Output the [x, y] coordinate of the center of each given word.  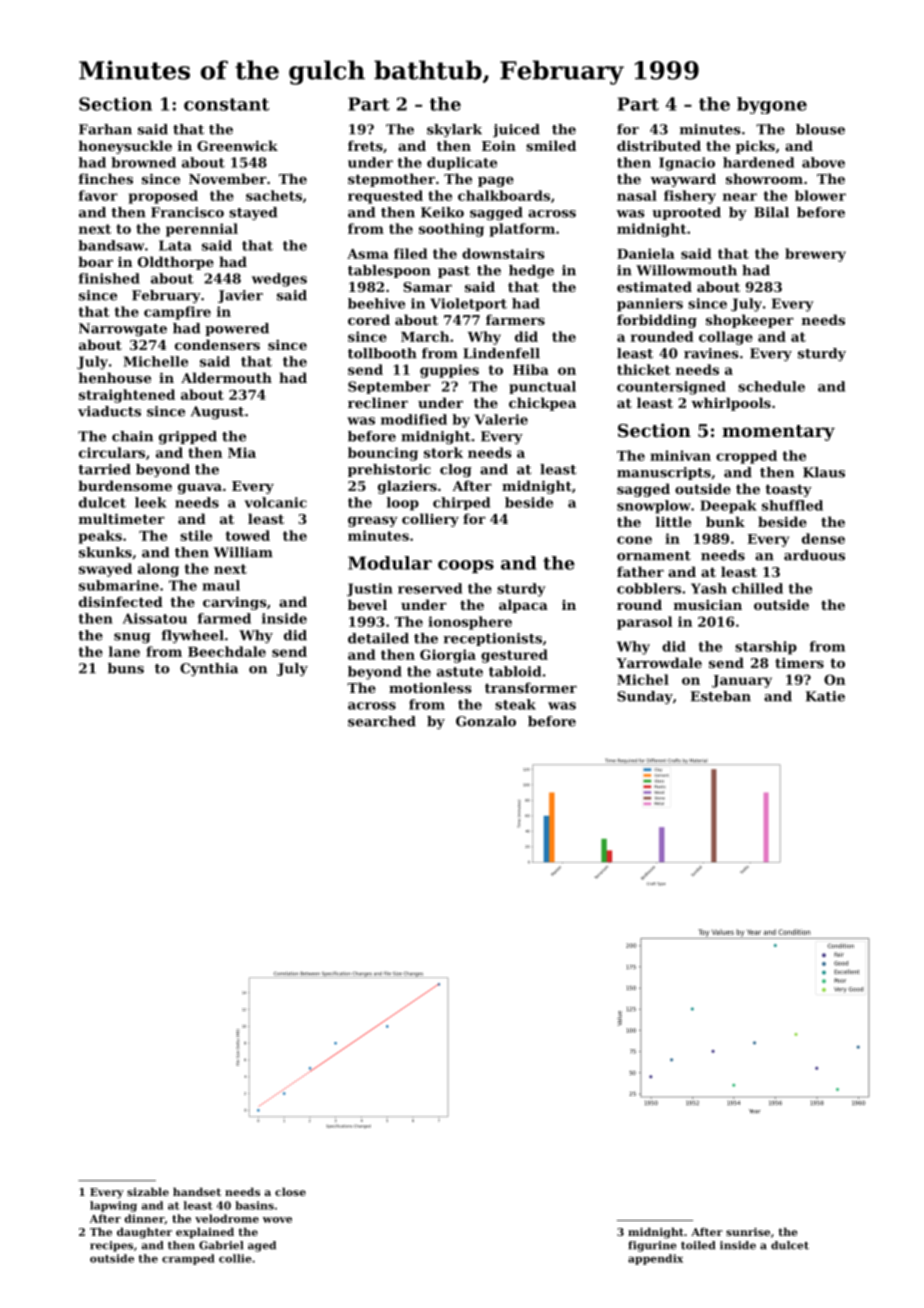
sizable [148, 1191]
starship [766, 648]
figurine [652, 1246]
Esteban [721, 696]
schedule [771, 386]
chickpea [542, 404]
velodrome [227, 1218]
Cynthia [209, 669]
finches [106, 178]
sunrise [748, 1232]
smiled [551, 145]
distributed [659, 145]
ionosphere [470, 623]
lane [124, 651]
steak [515, 704]
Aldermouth [226, 377]
